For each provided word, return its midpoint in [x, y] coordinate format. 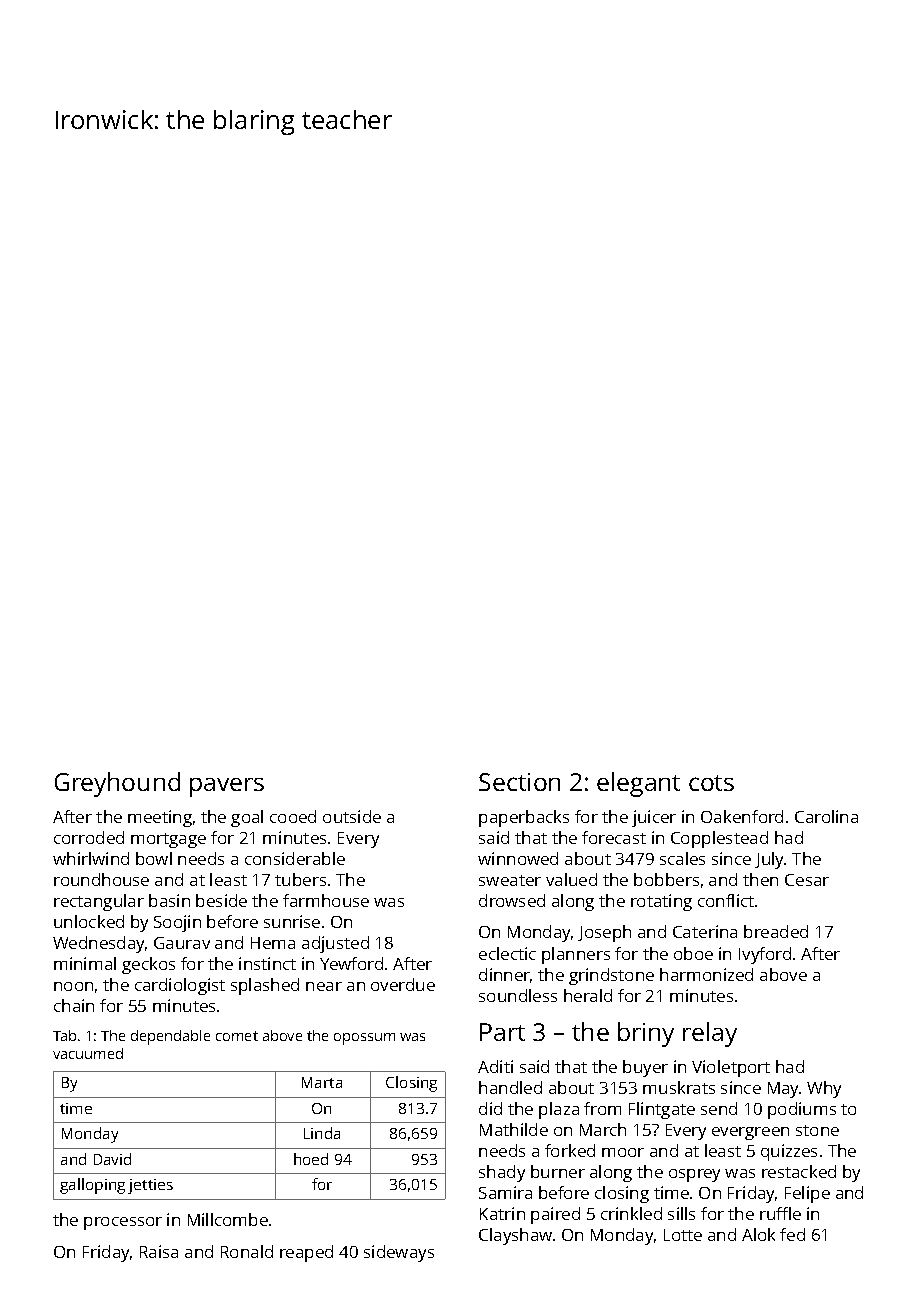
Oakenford [742, 816]
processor [123, 1223]
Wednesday [98, 944]
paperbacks [524, 818]
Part [502, 1032]
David [112, 1159]
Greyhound [117, 784]
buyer [645, 1068]
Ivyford [765, 955]
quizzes [789, 1152]
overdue [403, 984]
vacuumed [88, 1053]
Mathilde [514, 1129]
